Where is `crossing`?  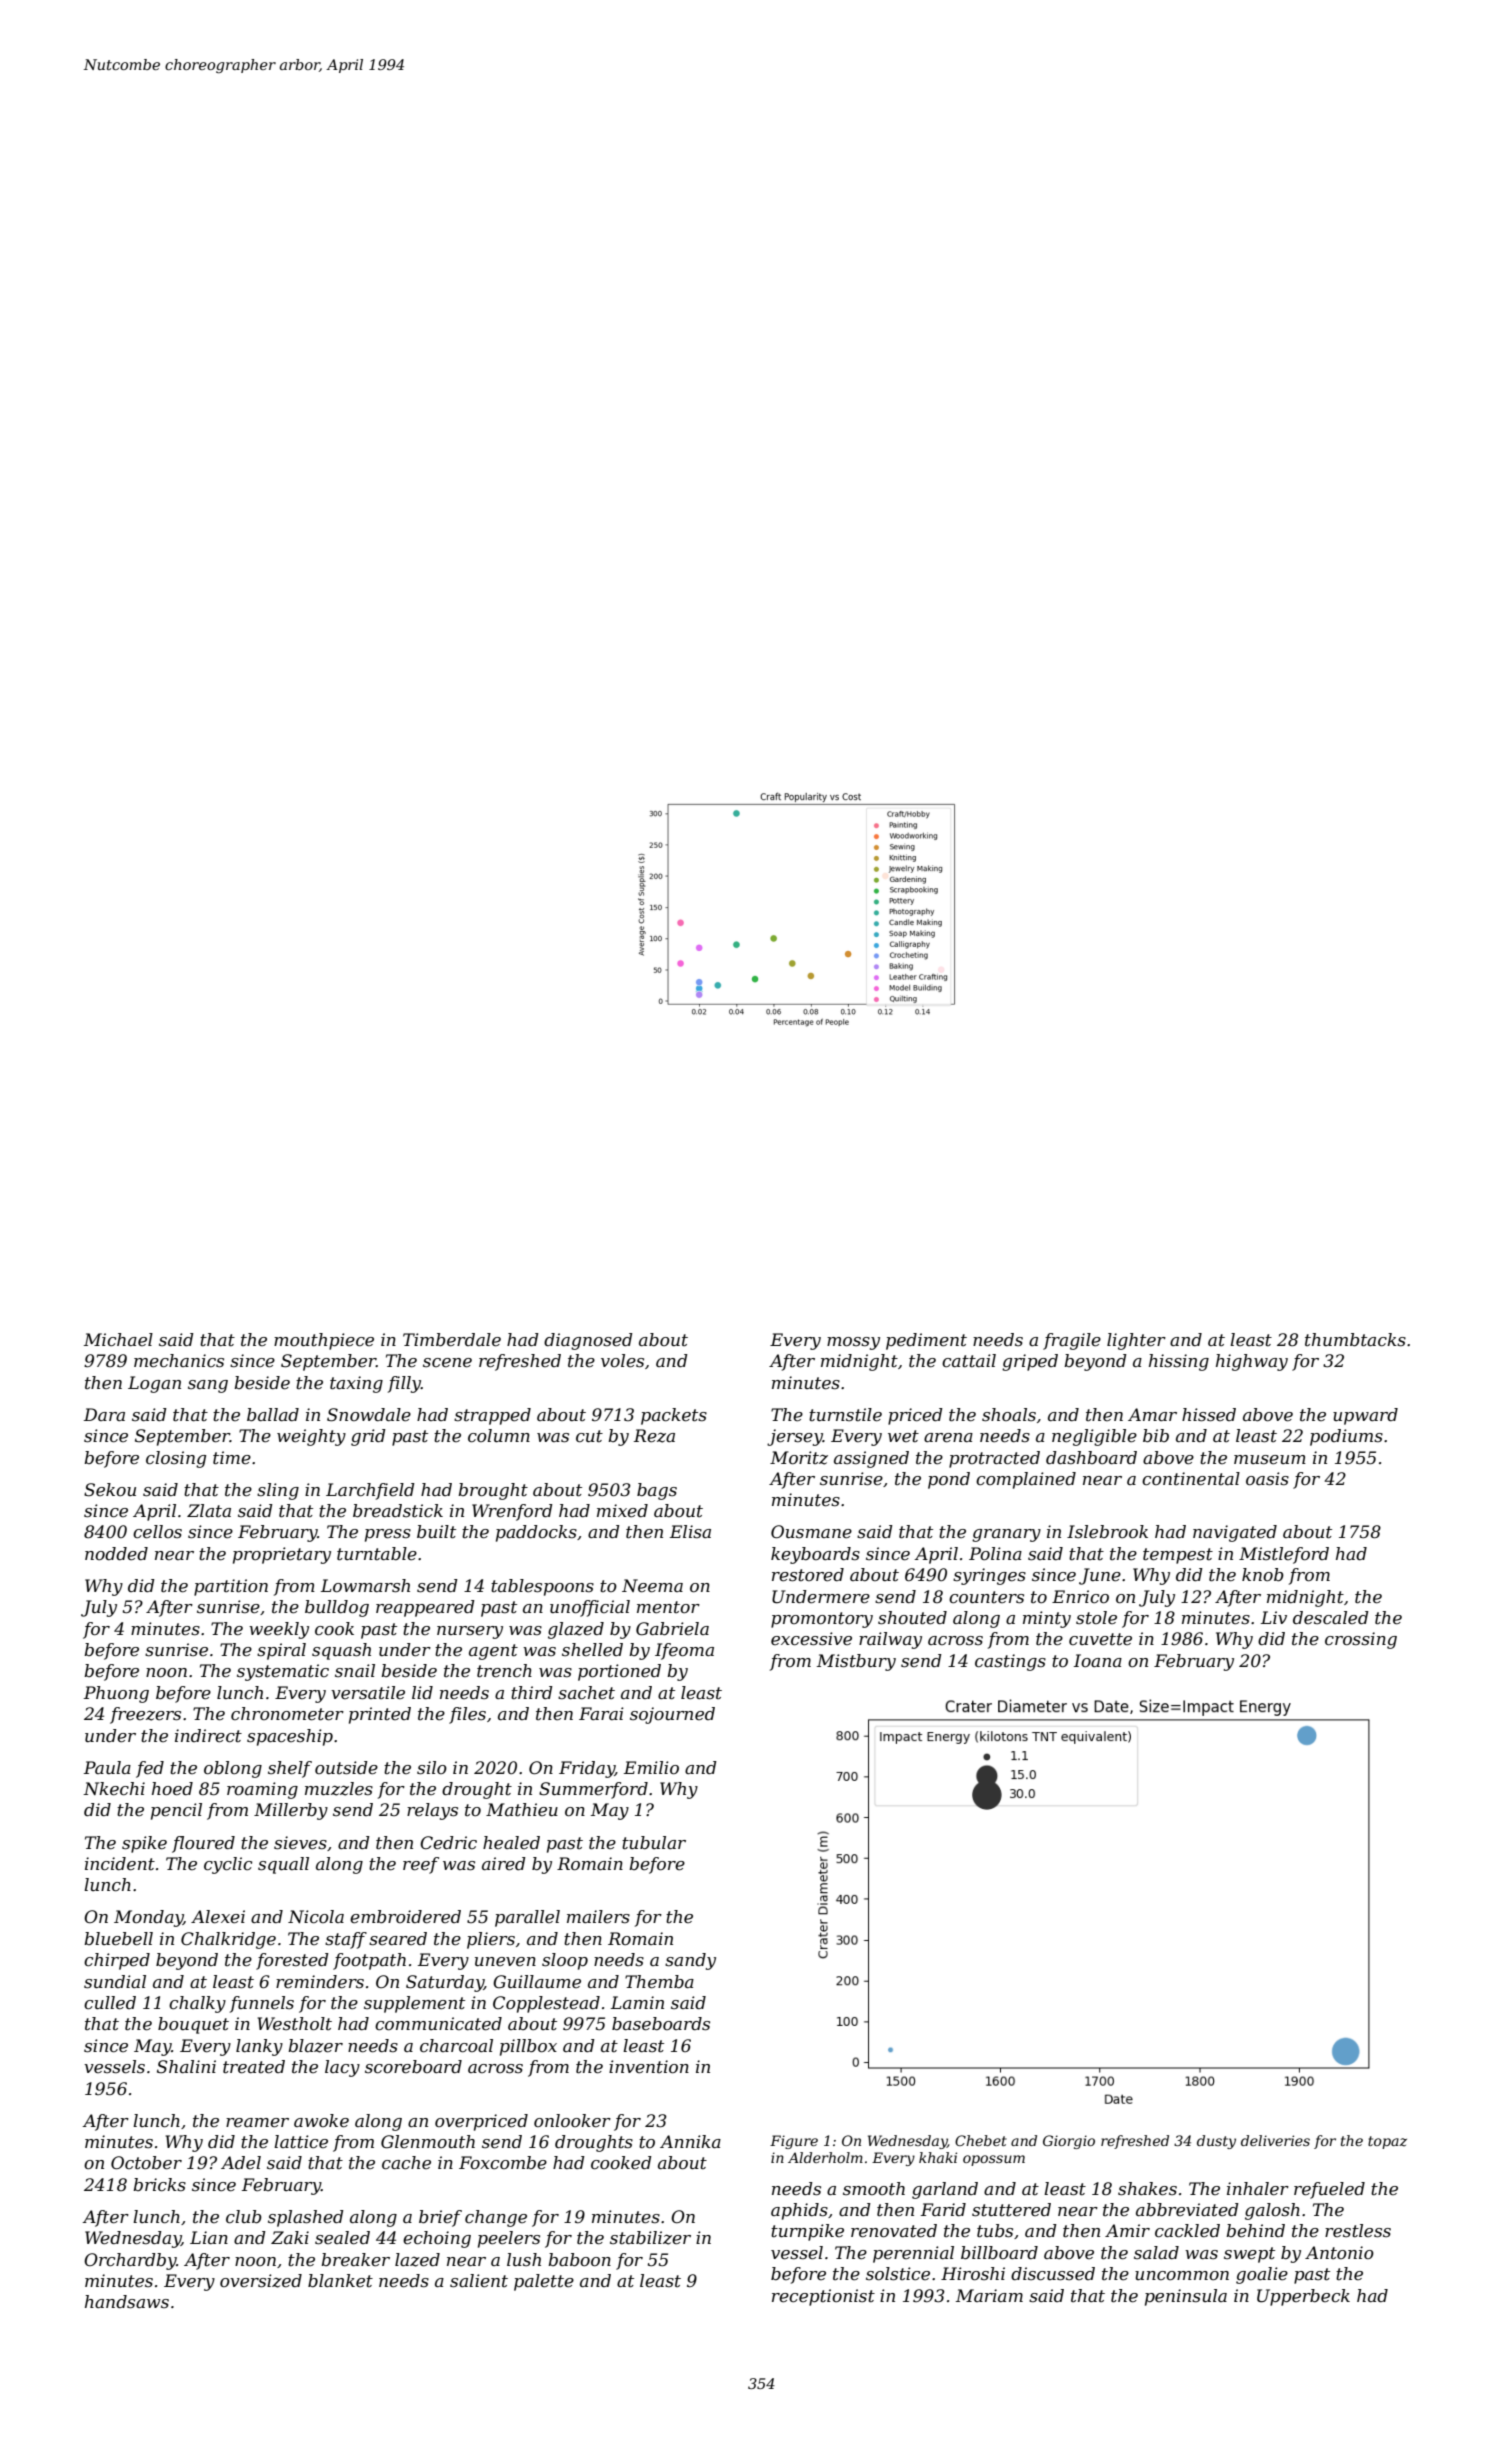 crossing is located at coordinates (1361, 1640).
